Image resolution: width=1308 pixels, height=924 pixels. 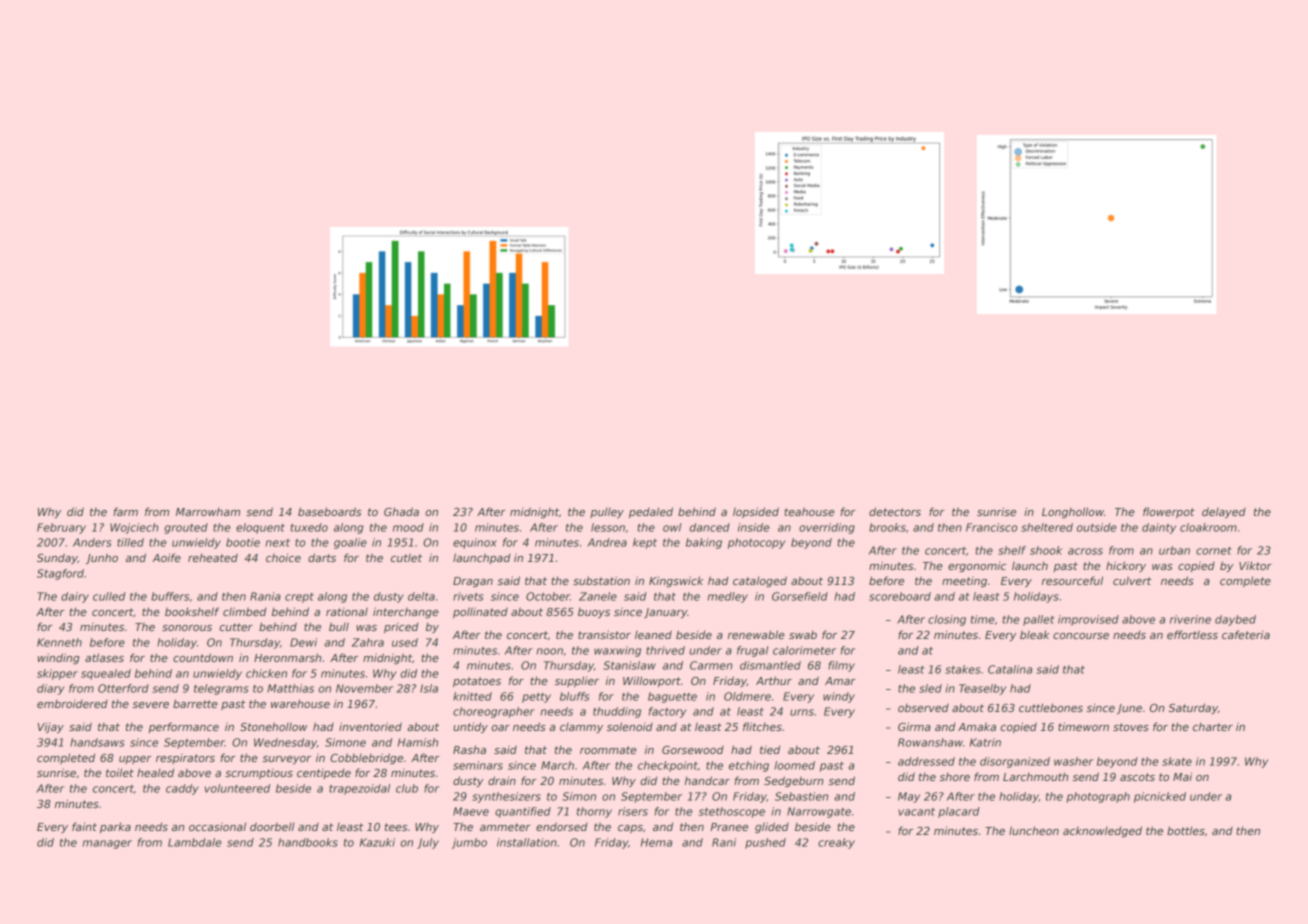 What do you see at coordinates (185, 759) in the screenshot?
I see `respirators` at bounding box center [185, 759].
